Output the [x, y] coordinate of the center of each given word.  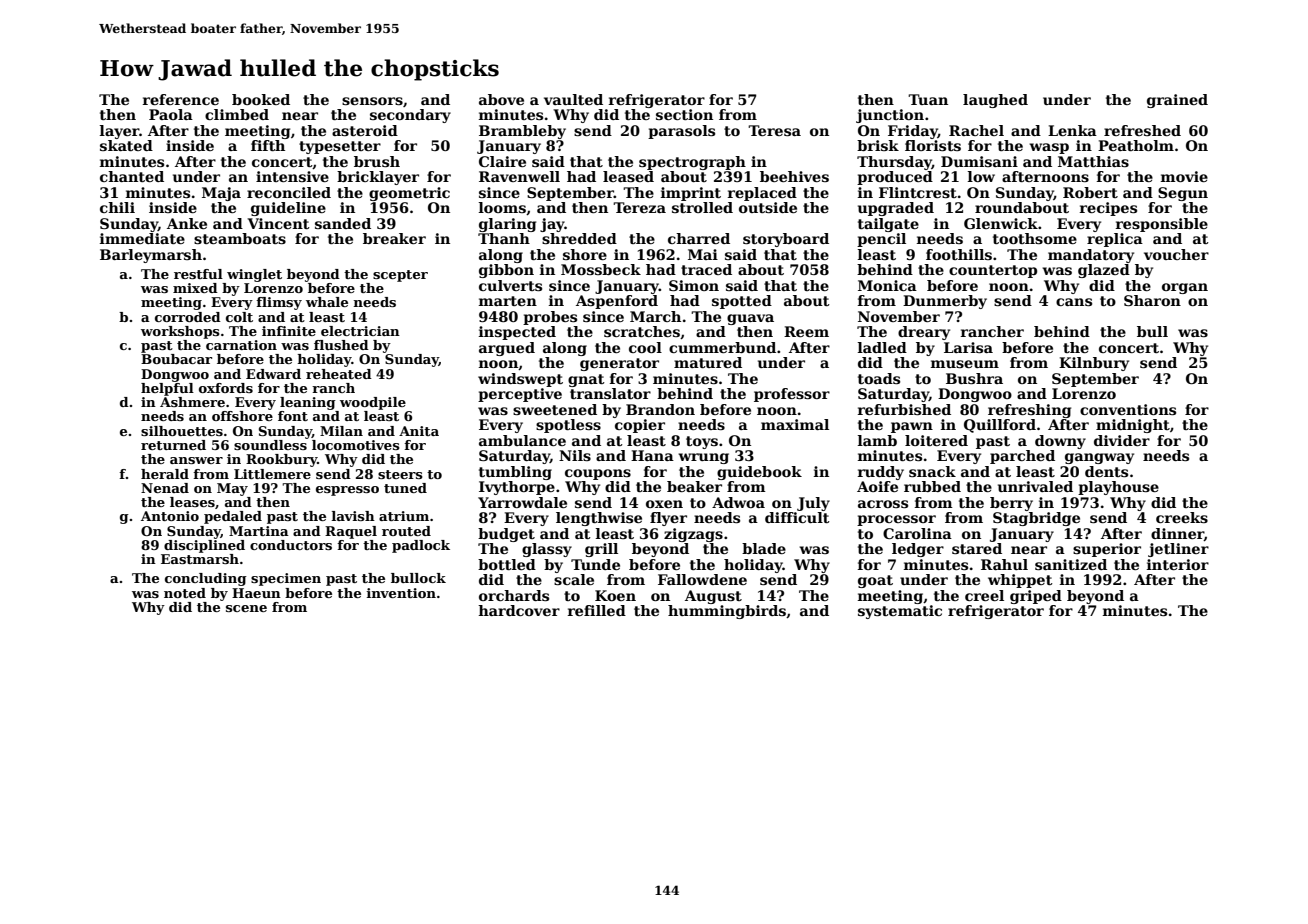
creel [984, 595]
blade [764, 548]
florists [933, 145]
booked [261, 99]
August [713, 597]
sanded [343, 223]
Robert [1090, 192]
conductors [291, 545]
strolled [702, 207]
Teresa [774, 130]
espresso [347, 491]
